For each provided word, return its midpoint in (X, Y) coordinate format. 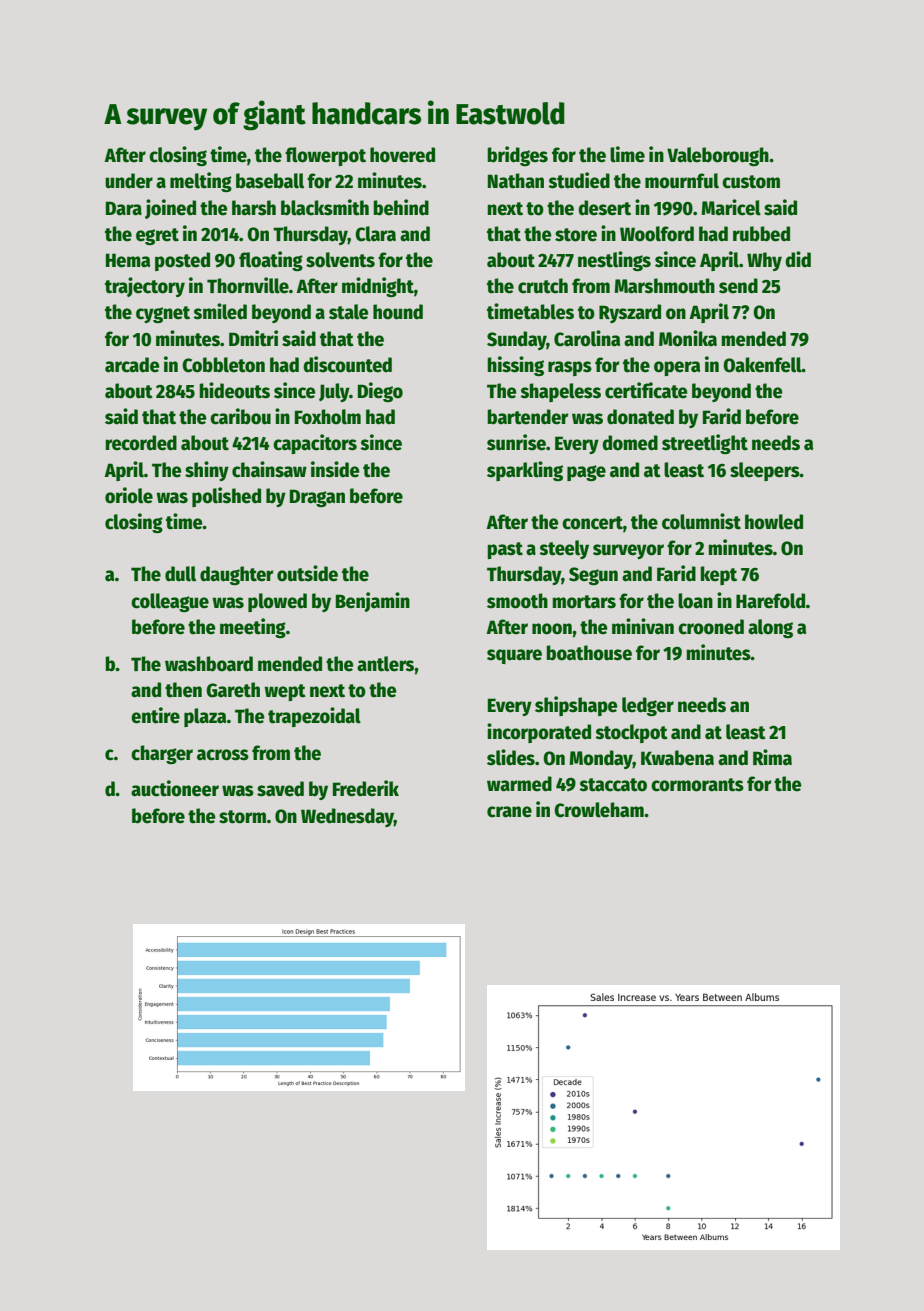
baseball (270, 181)
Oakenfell (762, 365)
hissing (515, 366)
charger (162, 754)
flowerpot (325, 156)
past (505, 550)
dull (180, 574)
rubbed (761, 234)
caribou (240, 416)
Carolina (587, 338)
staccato (613, 785)
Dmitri (253, 338)
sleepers (765, 471)
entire (155, 715)
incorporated (539, 733)
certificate (646, 390)
